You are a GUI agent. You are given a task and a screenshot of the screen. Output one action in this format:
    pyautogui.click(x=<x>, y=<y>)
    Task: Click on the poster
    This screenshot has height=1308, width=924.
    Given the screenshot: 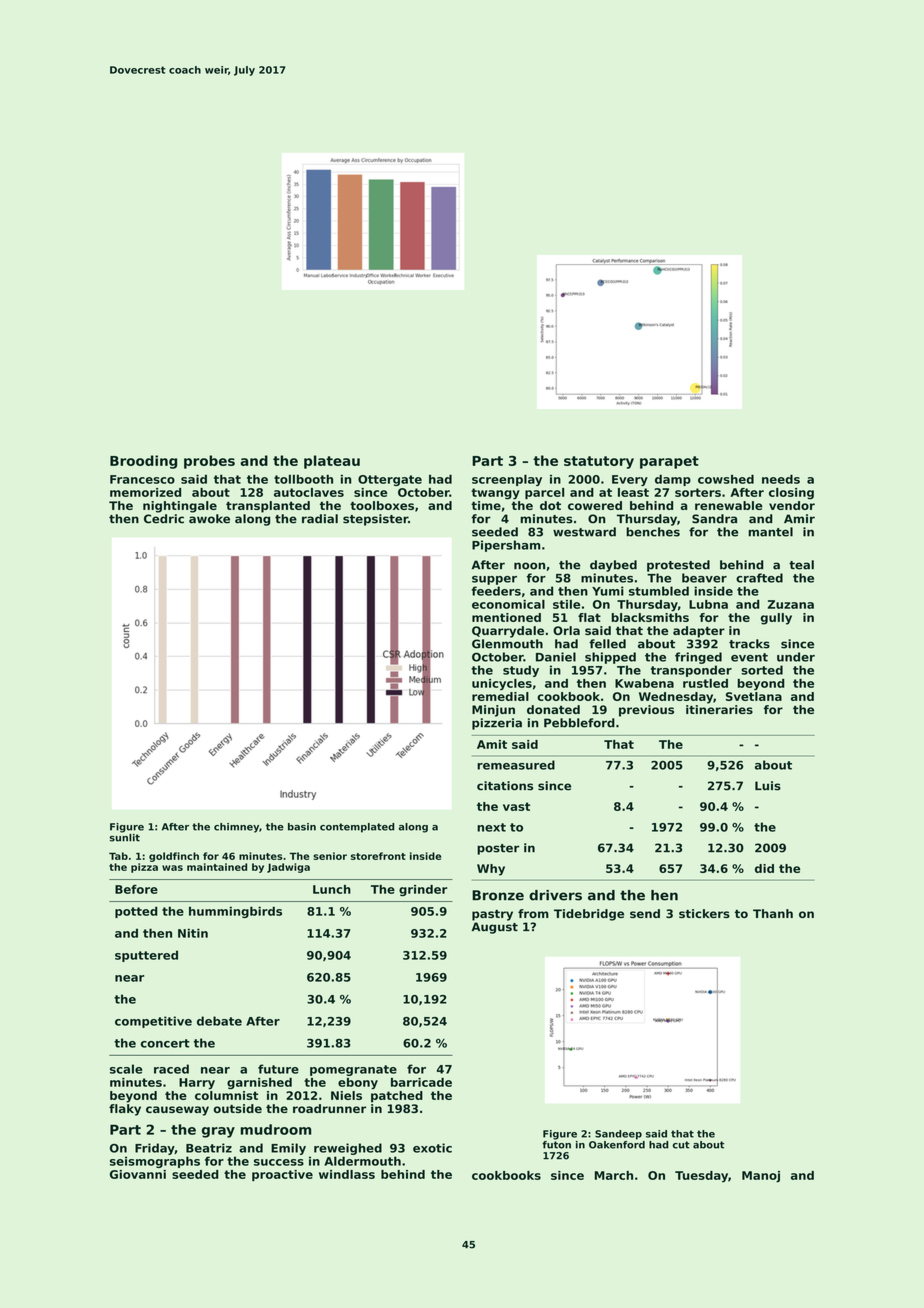 What is the action you would take?
    pyautogui.click(x=498, y=849)
